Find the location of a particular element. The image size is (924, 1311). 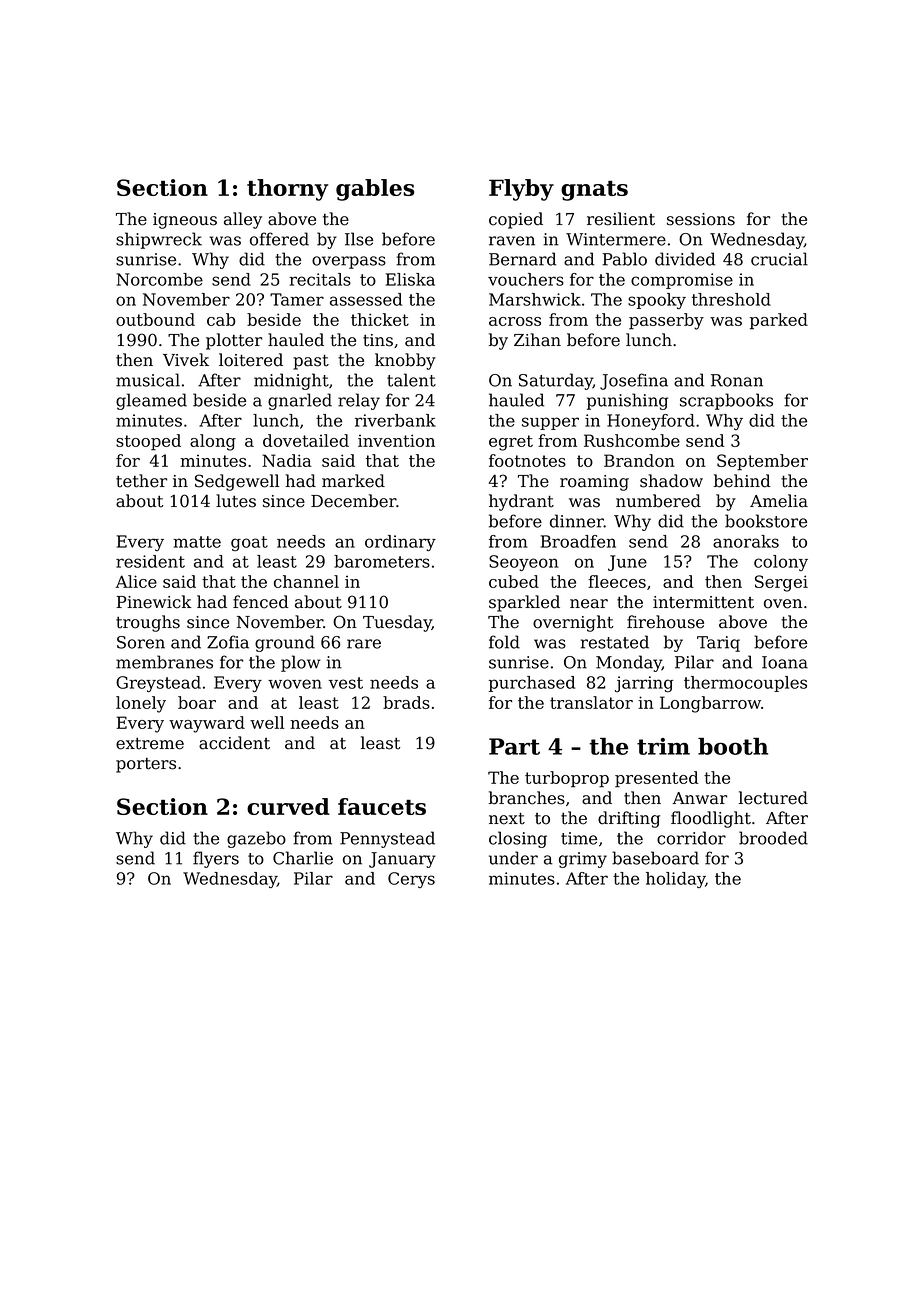

igneous is located at coordinates (185, 221).
